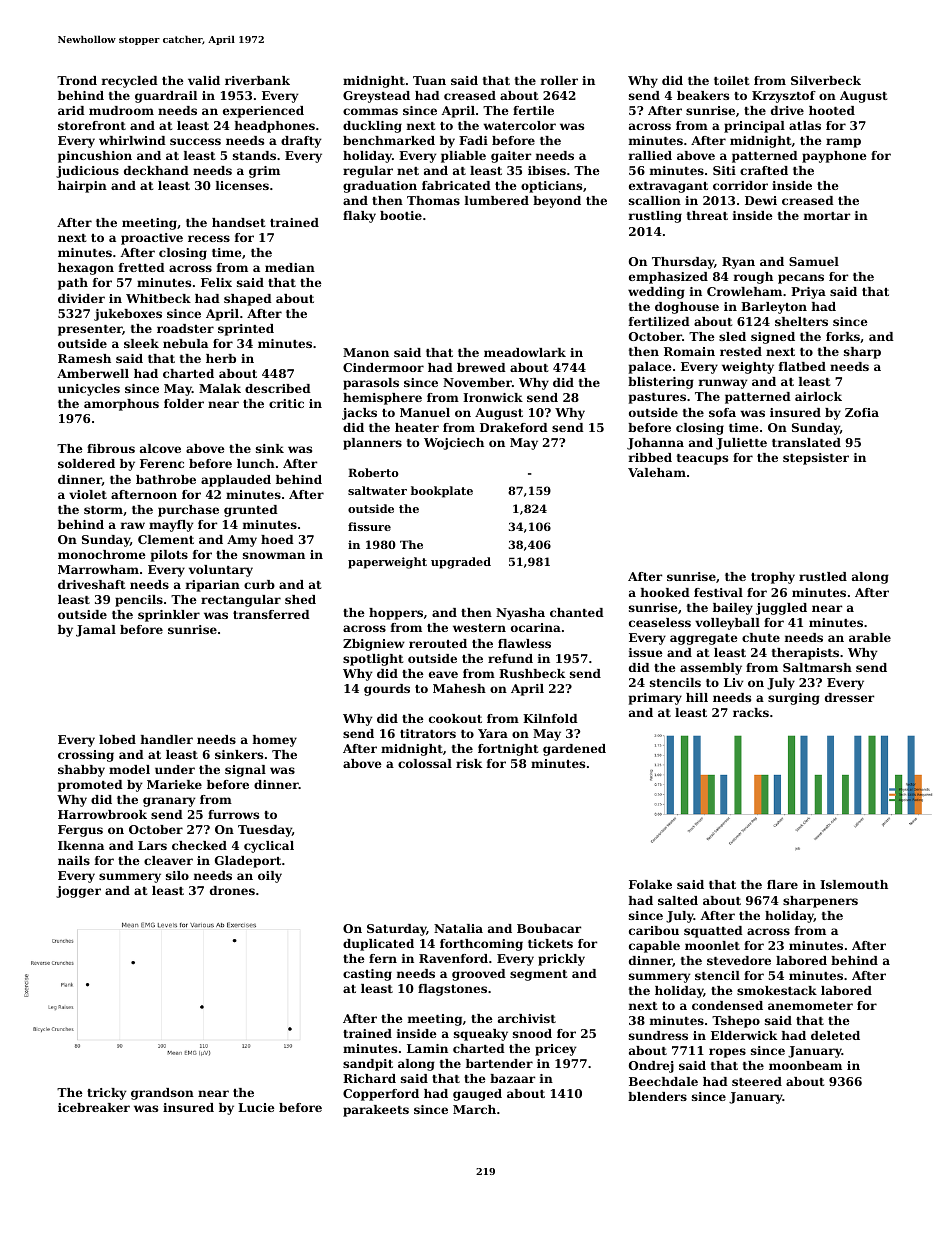 Image resolution: width=952 pixels, height=1233 pixels. What do you see at coordinates (162, 1094) in the screenshot?
I see `grandson` at bounding box center [162, 1094].
